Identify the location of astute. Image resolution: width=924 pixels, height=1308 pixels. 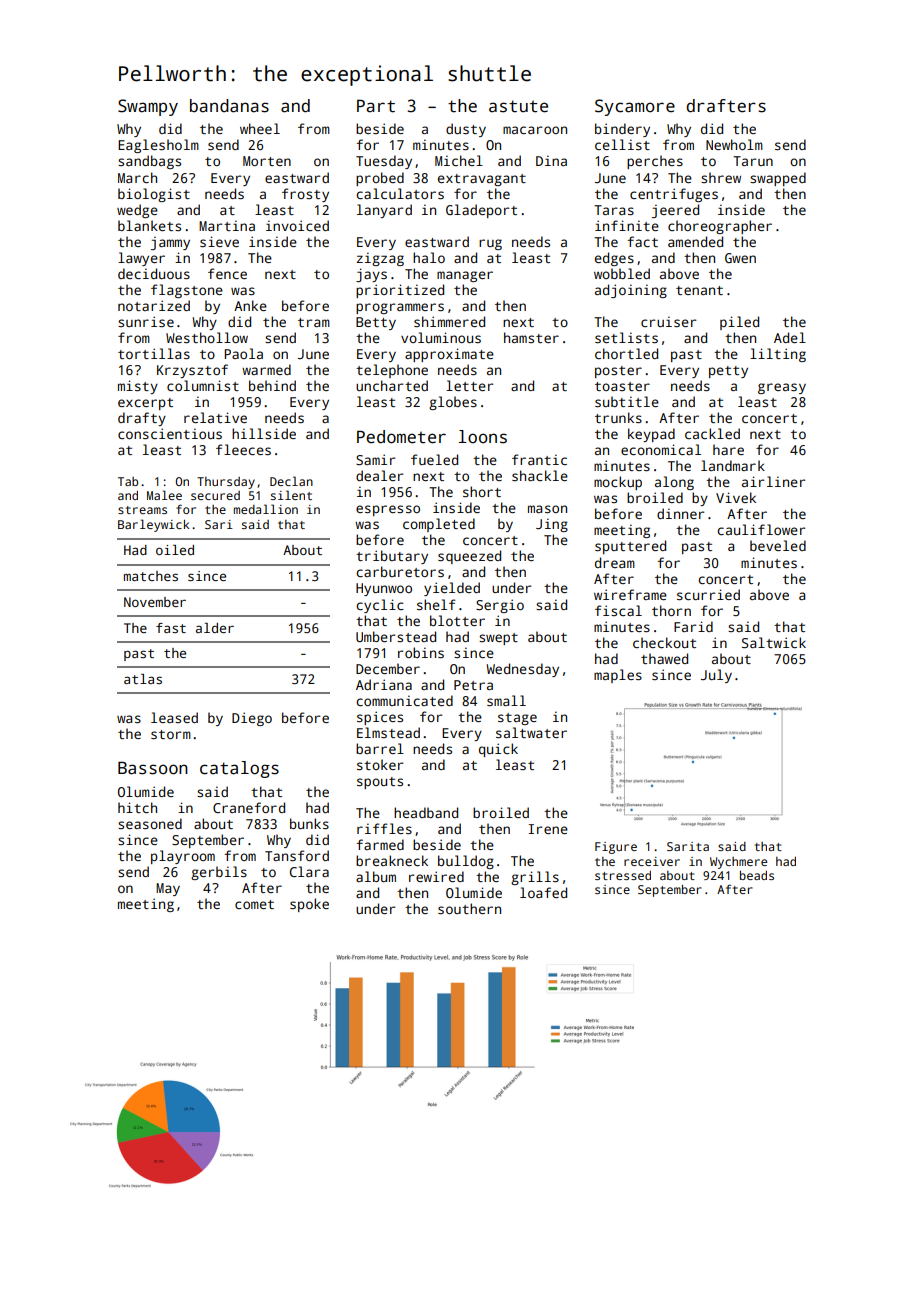
(518, 106).
